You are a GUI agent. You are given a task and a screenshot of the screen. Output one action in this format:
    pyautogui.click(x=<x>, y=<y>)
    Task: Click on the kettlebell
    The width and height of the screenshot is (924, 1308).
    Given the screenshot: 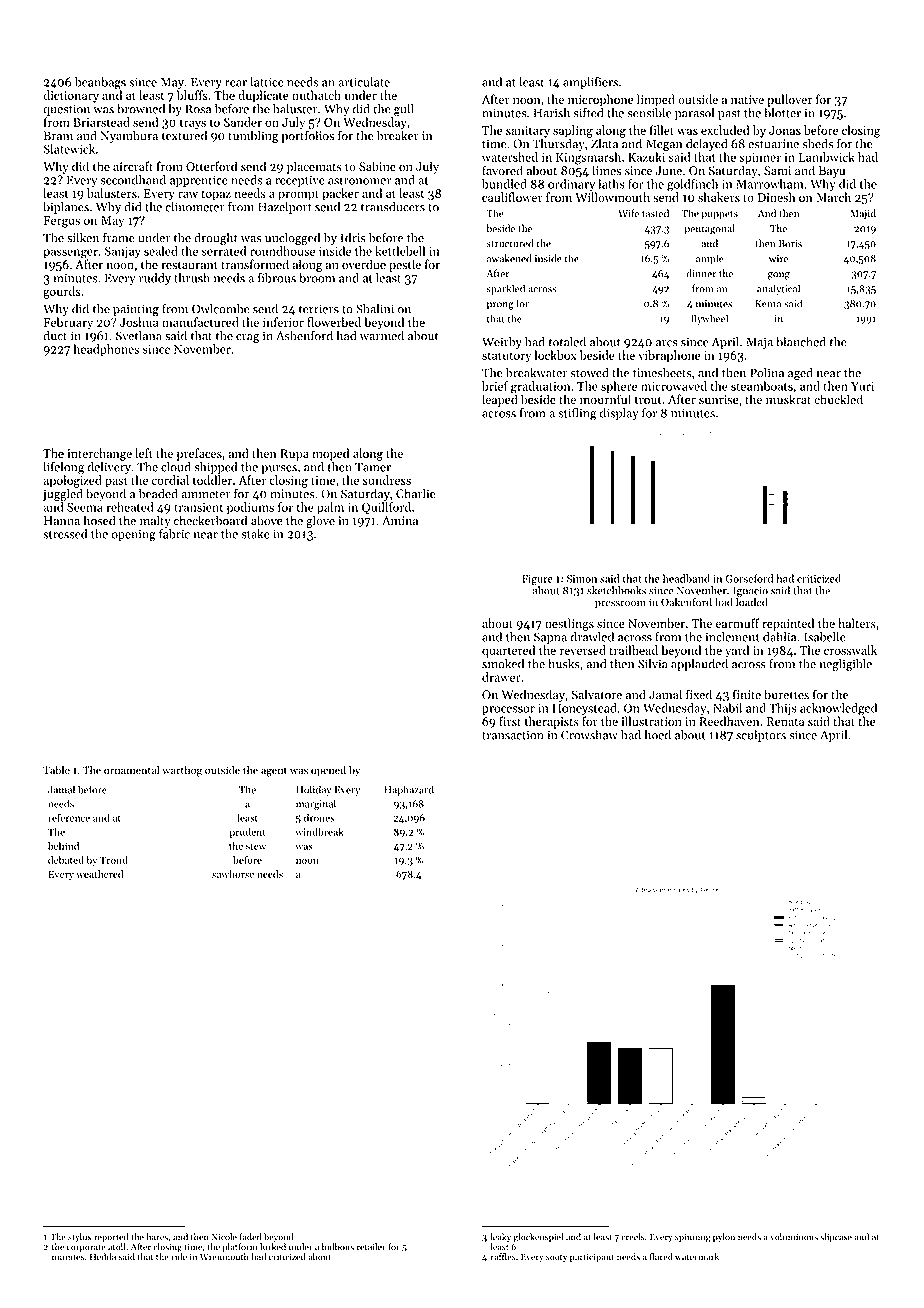 What is the action you would take?
    pyautogui.click(x=400, y=251)
